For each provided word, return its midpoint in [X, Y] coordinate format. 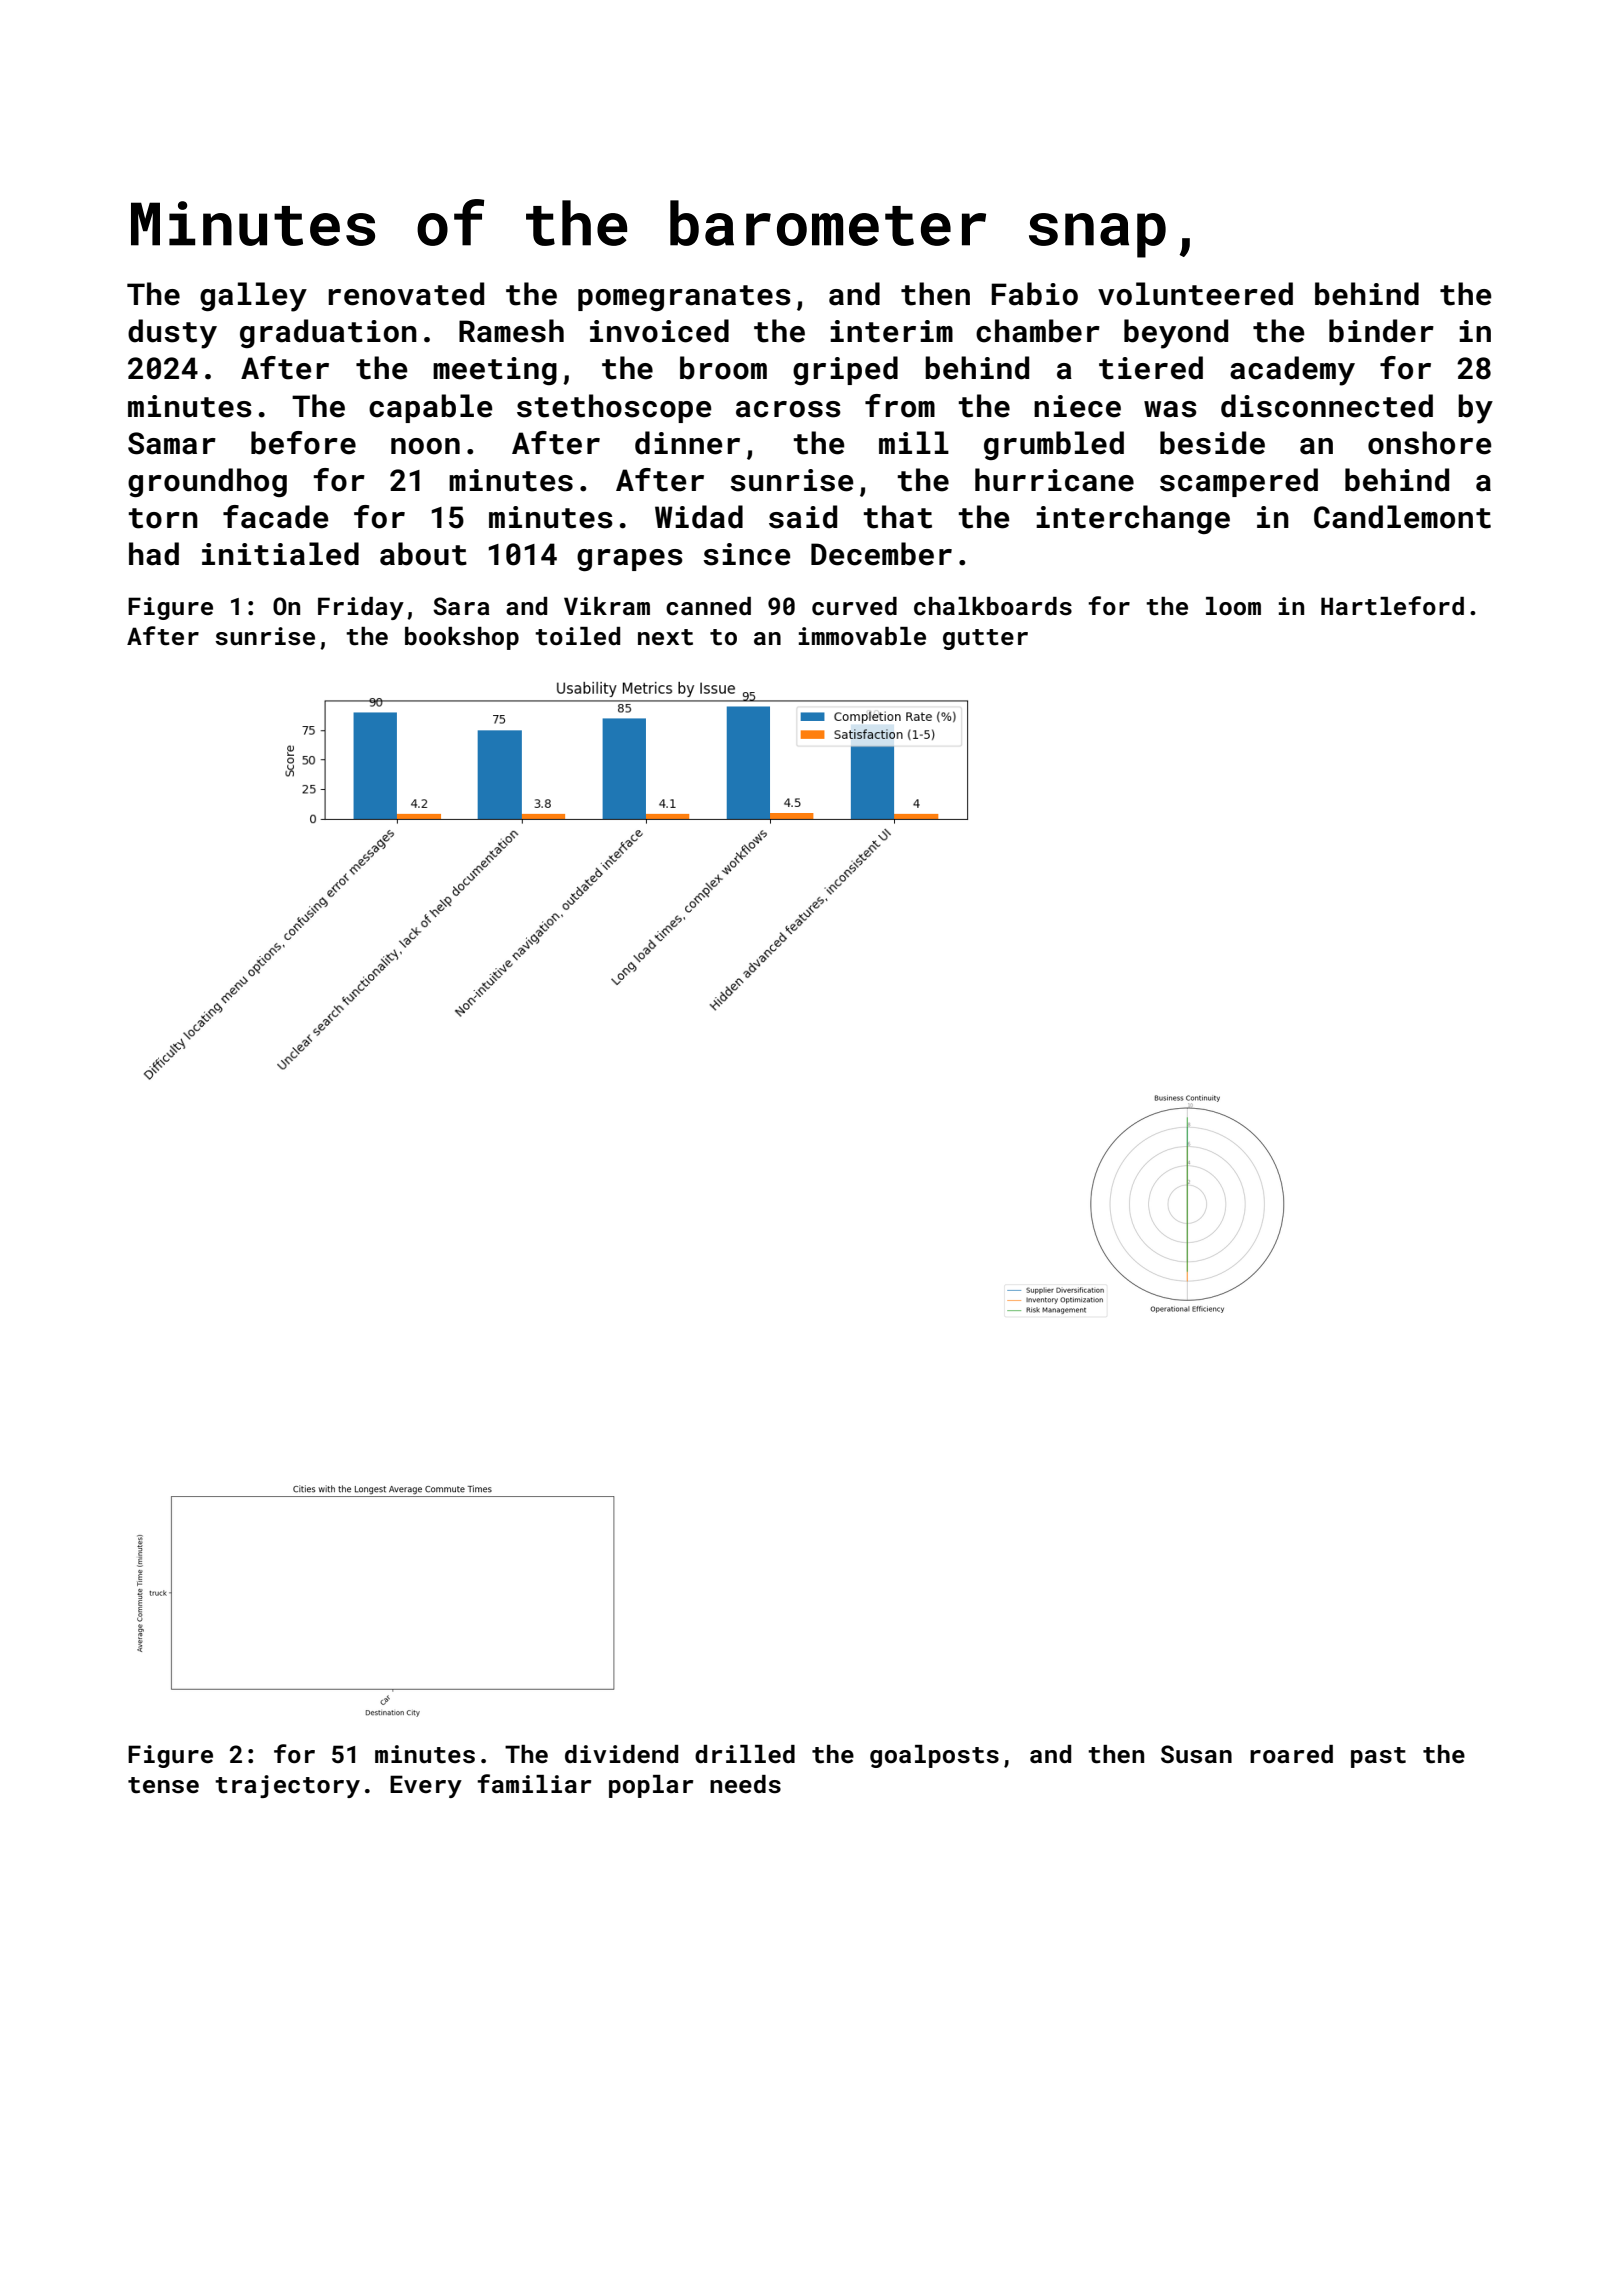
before [303, 443]
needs [745, 1784]
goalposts [934, 1756]
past [1378, 1757]
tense [163, 1785]
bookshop [462, 638]
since [747, 554]
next [665, 637]
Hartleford [1392, 606]
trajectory [287, 1786]
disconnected [1327, 406]
